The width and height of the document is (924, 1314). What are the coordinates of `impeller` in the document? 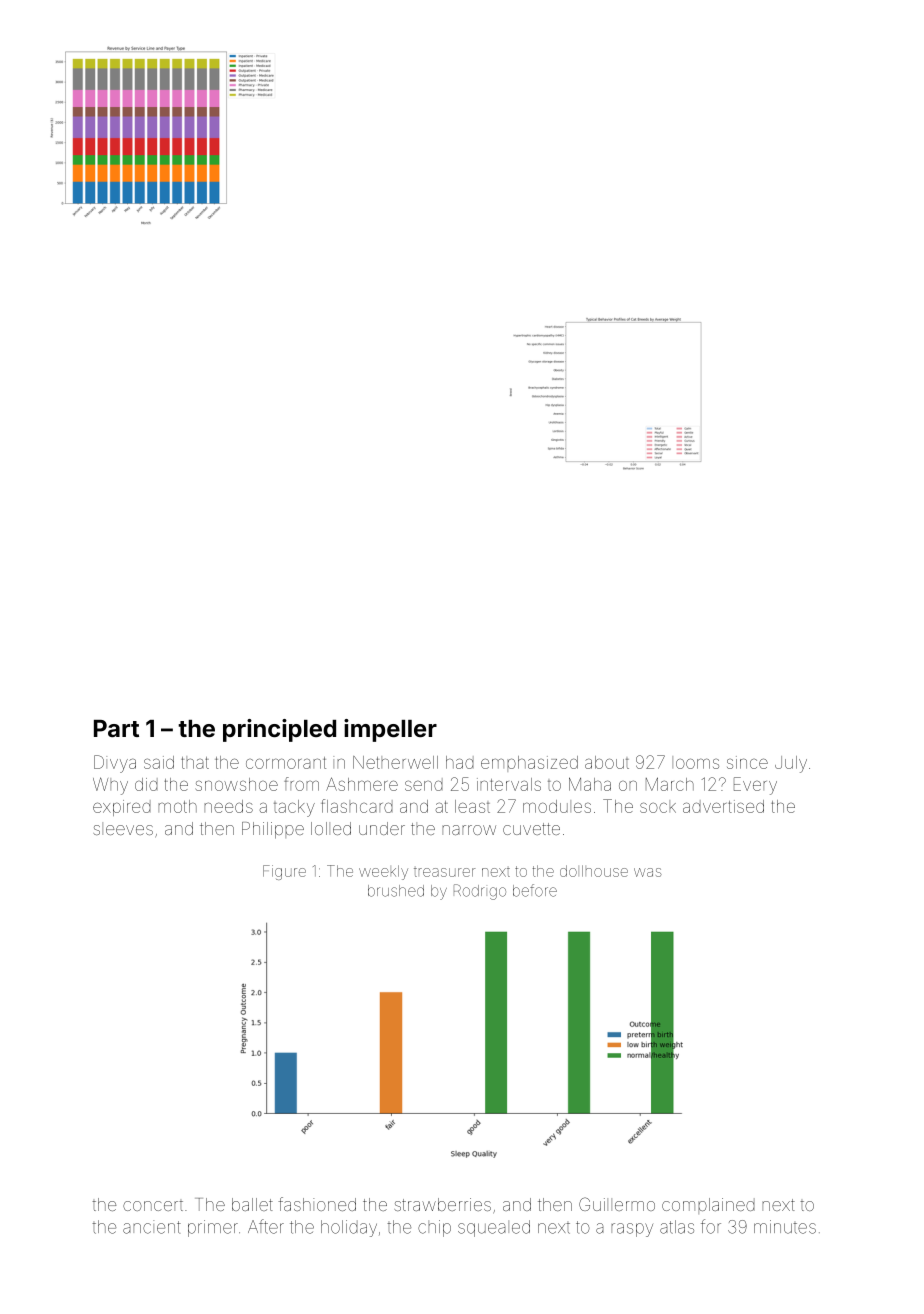 It's located at (390, 730).
